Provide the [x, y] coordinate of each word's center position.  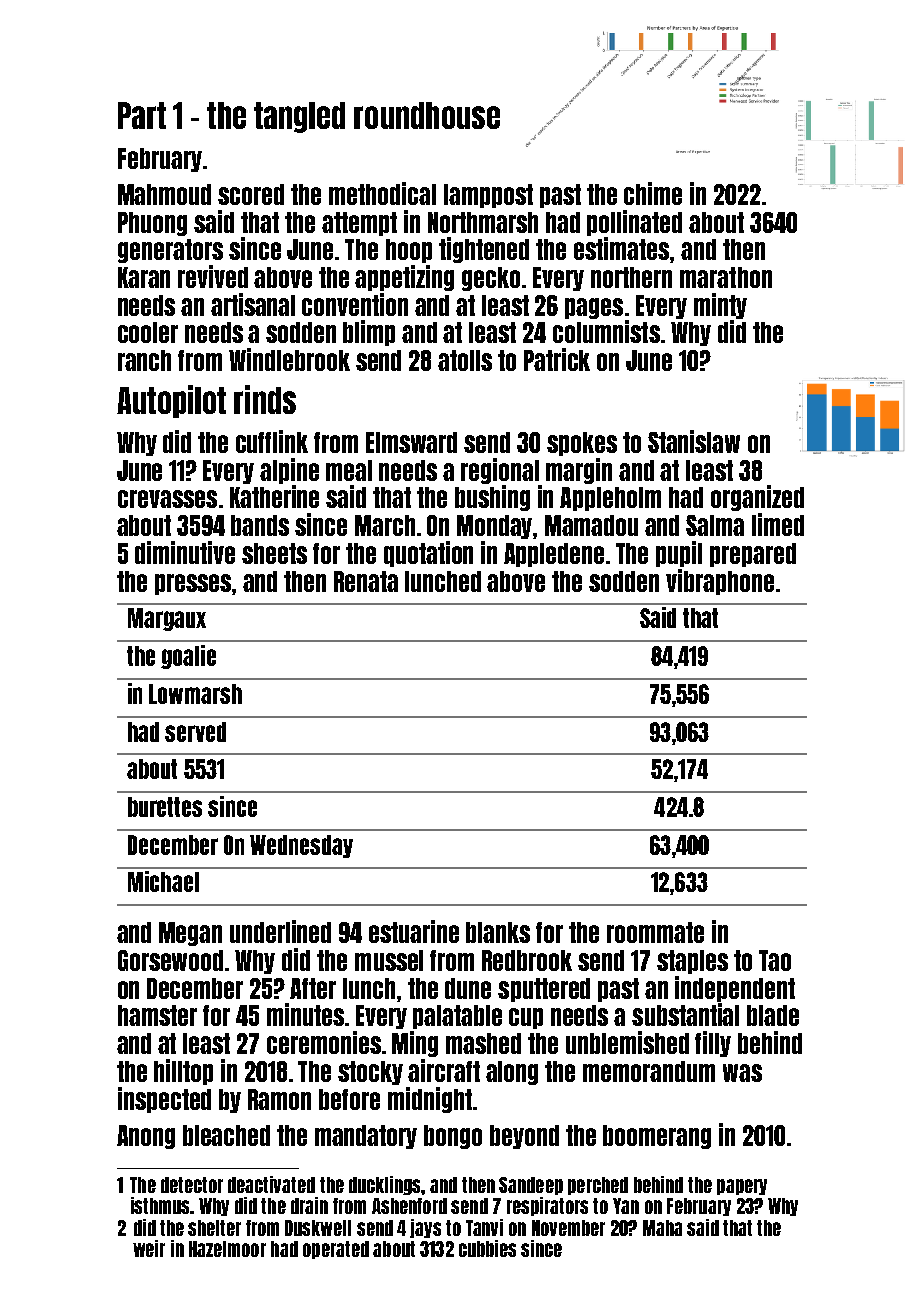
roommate [655, 932]
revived [213, 276]
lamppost [488, 196]
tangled [299, 117]
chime [653, 193]
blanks [498, 932]
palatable [457, 1017]
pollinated [634, 223]
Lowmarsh [195, 694]
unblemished [627, 1042]
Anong [146, 1137]
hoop [409, 251]
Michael [163, 881]
